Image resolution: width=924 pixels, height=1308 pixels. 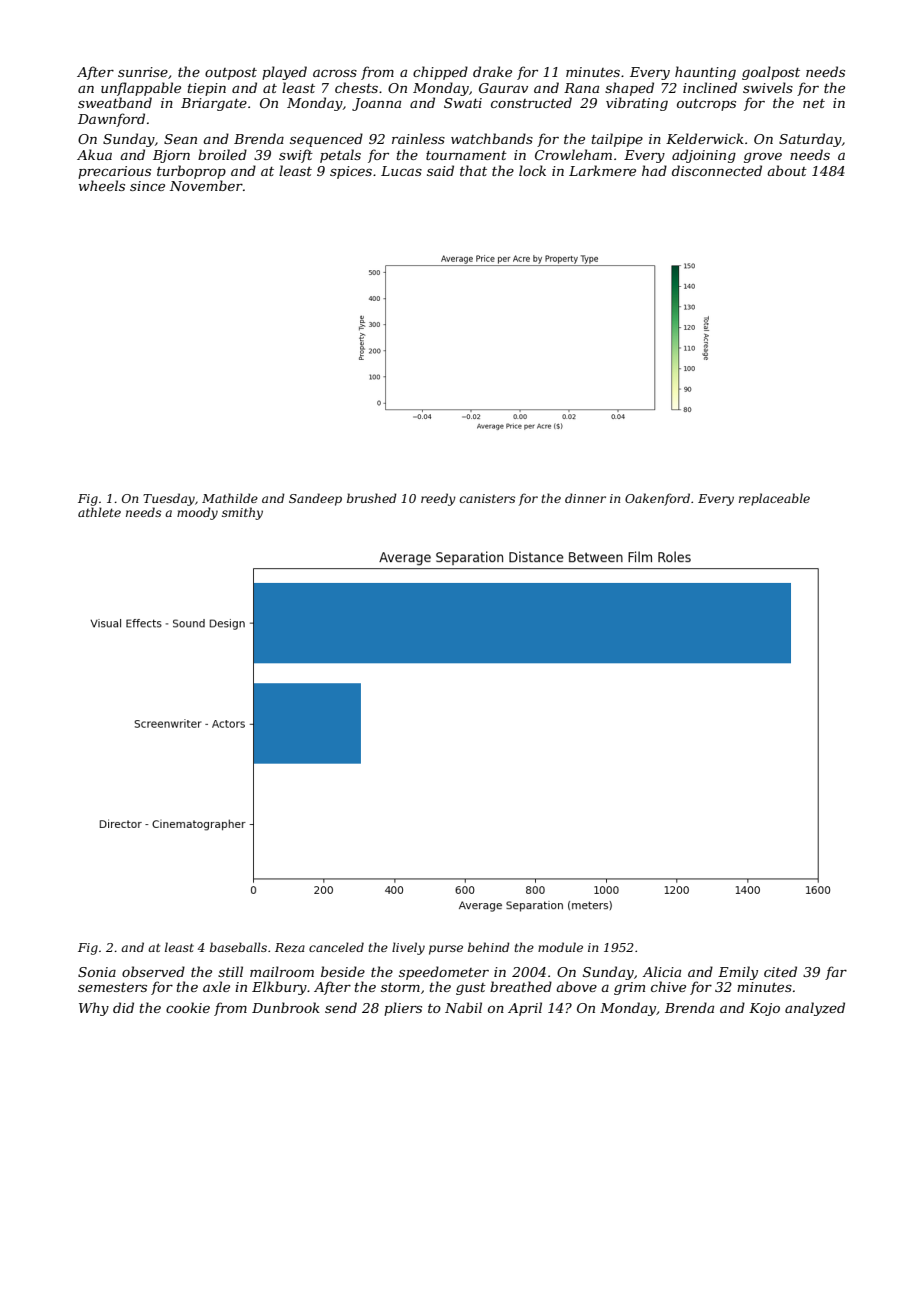 I want to click on module, so click(x=560, y=947).
